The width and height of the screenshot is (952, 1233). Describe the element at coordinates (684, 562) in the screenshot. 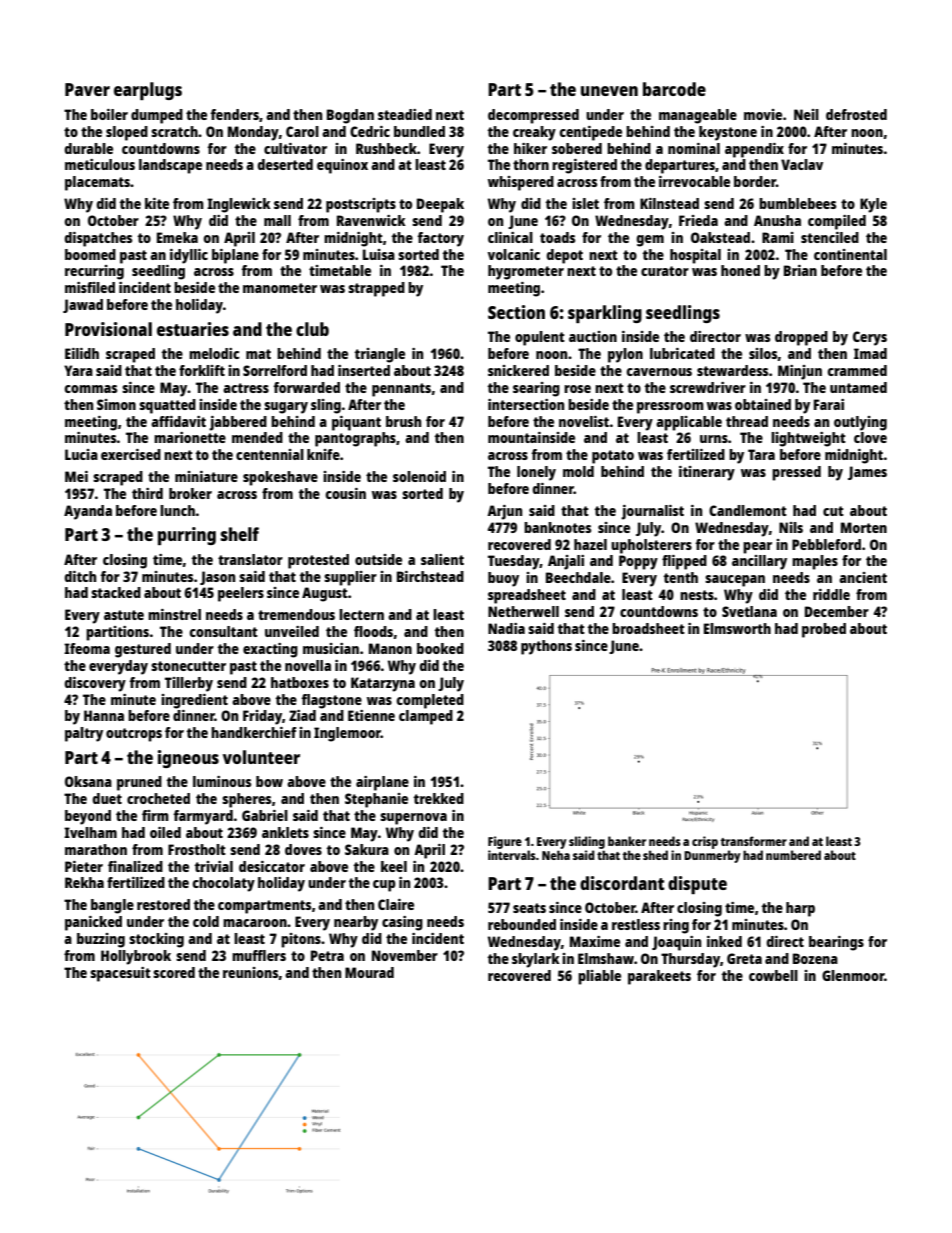

I see `flipped` at that location.
